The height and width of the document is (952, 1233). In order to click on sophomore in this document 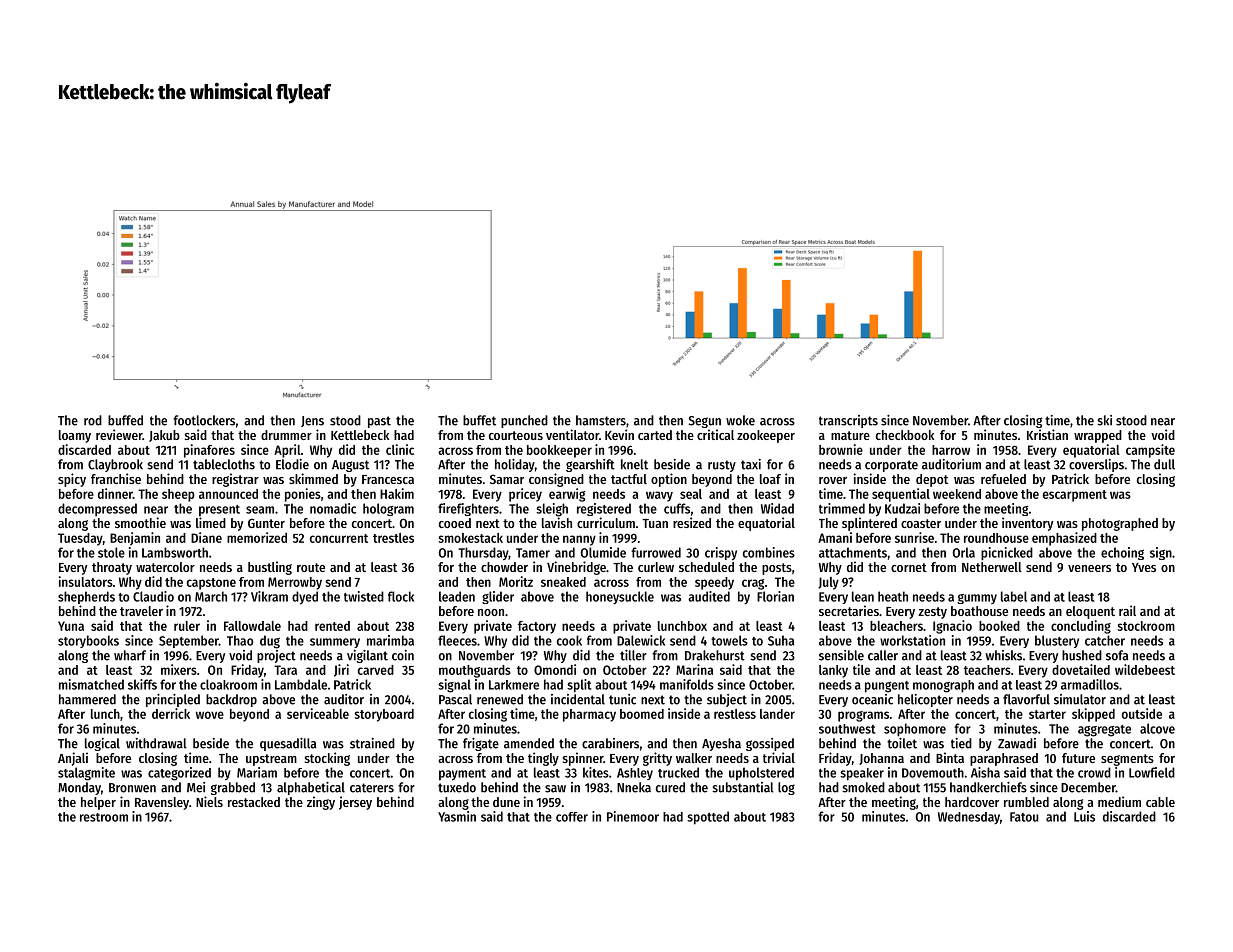, I will do `click(915, 730)`.
